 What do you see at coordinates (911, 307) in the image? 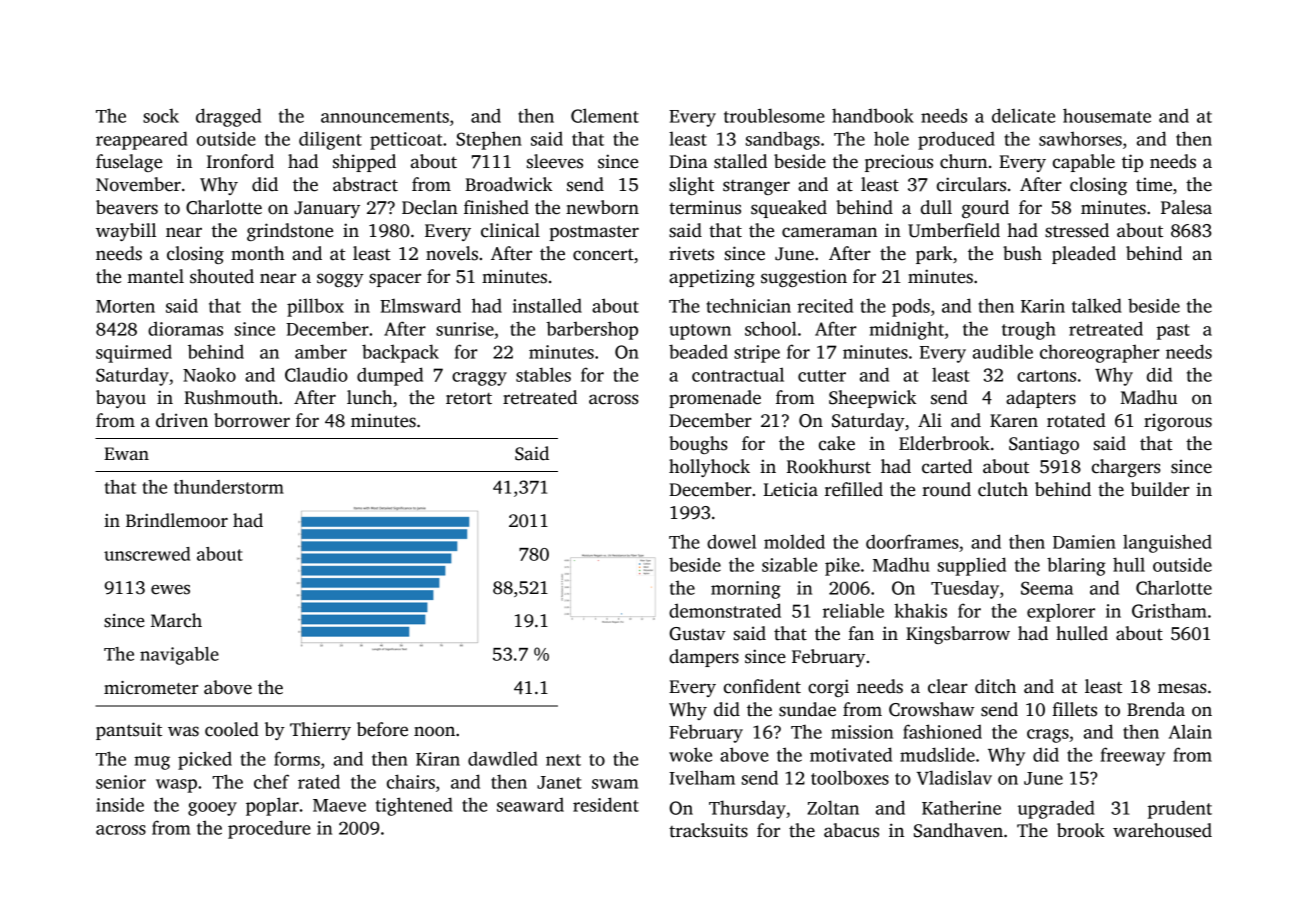
I see `pods` at bounding box center [911, 307].
